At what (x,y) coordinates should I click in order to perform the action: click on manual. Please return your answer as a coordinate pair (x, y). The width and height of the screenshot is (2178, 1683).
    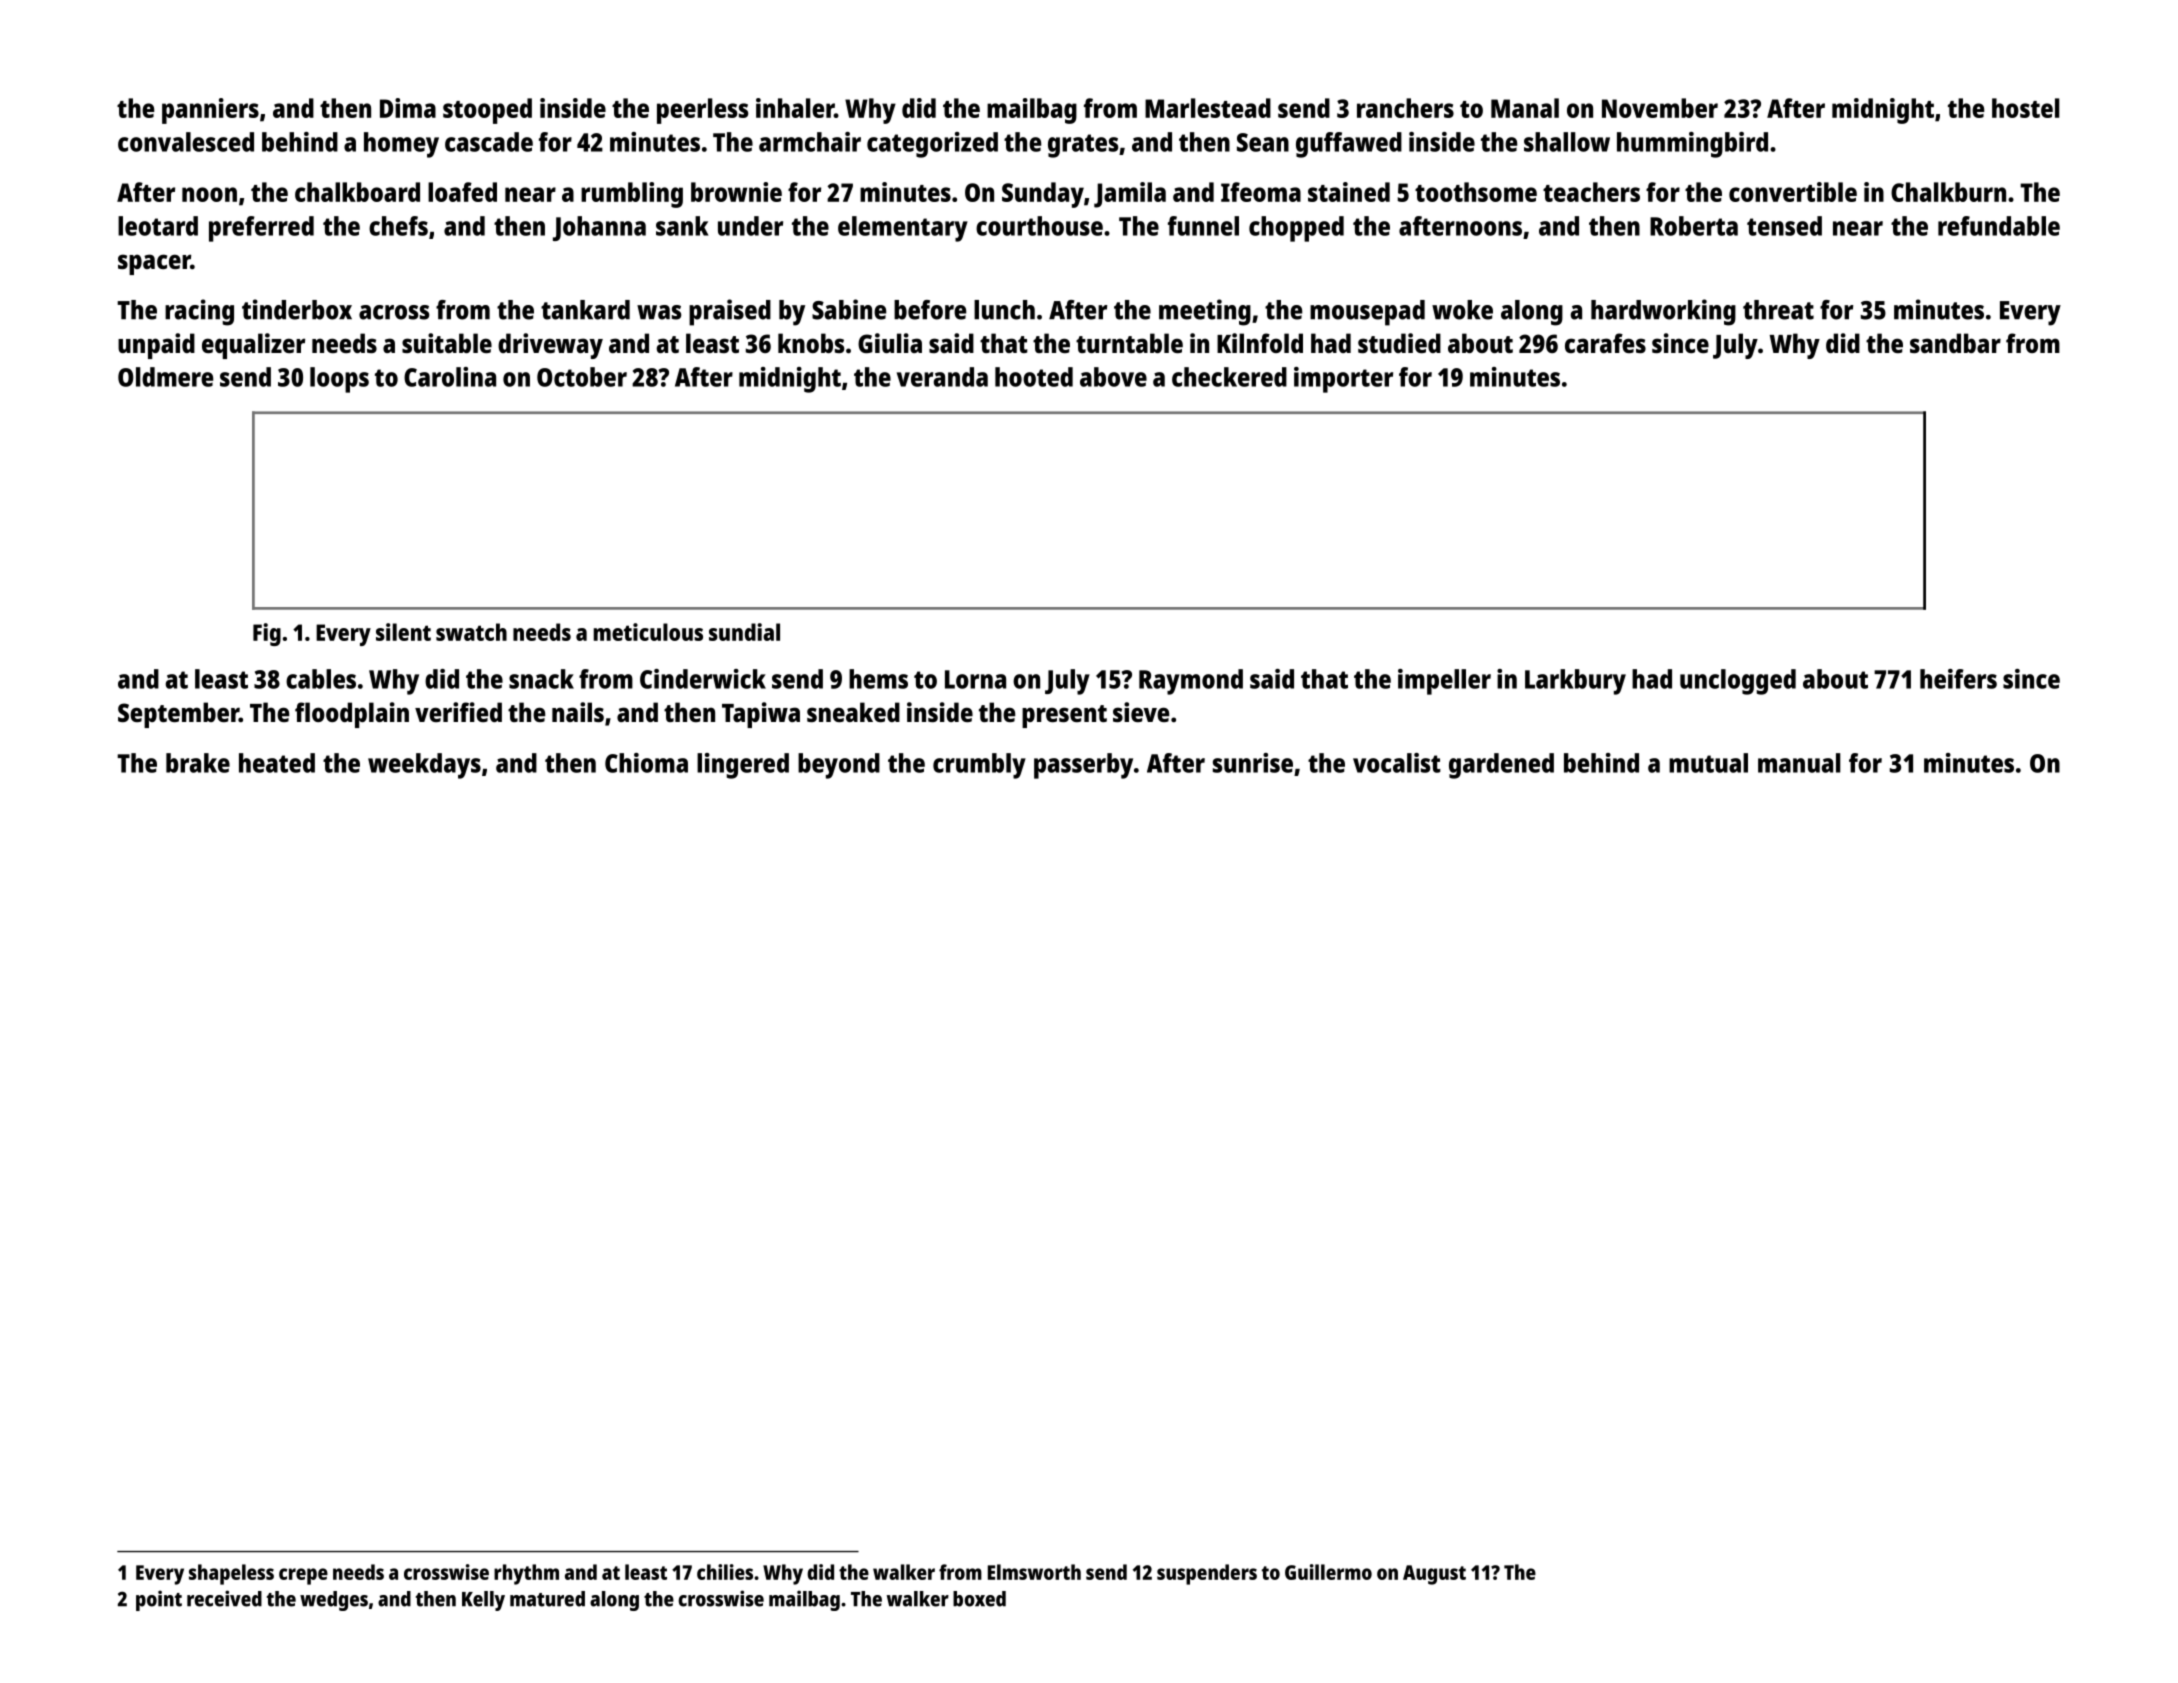
    Looking at the image, I should click on (1799, 763).
